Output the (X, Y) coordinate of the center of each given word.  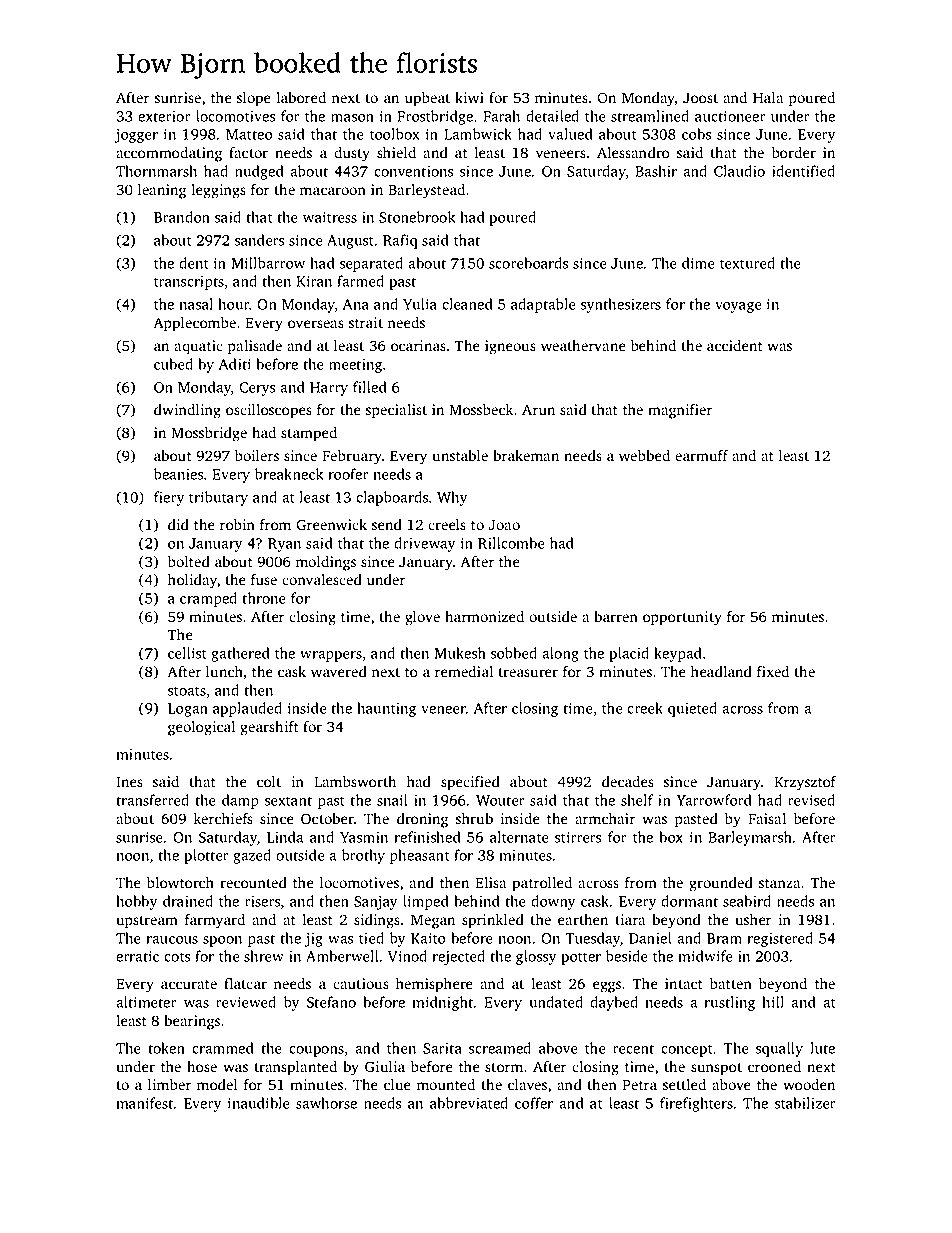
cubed (173, 364)
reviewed (246, 1002)
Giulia (385, 1067)
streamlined (650, 116)
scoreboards (528, 263)
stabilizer (805, 1103)
